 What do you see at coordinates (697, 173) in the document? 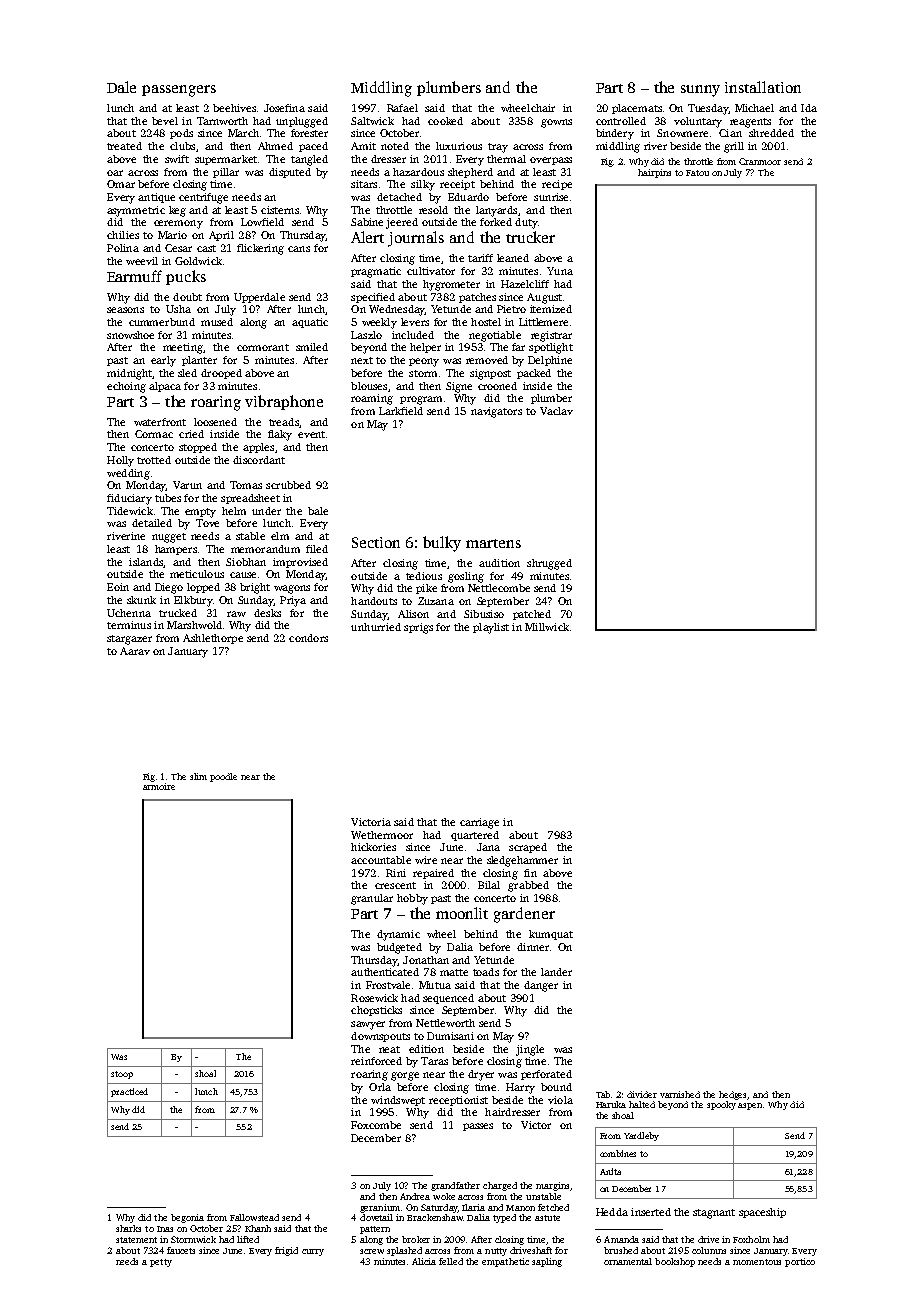
I see `Fatou` at bounding box center [697, 173].
